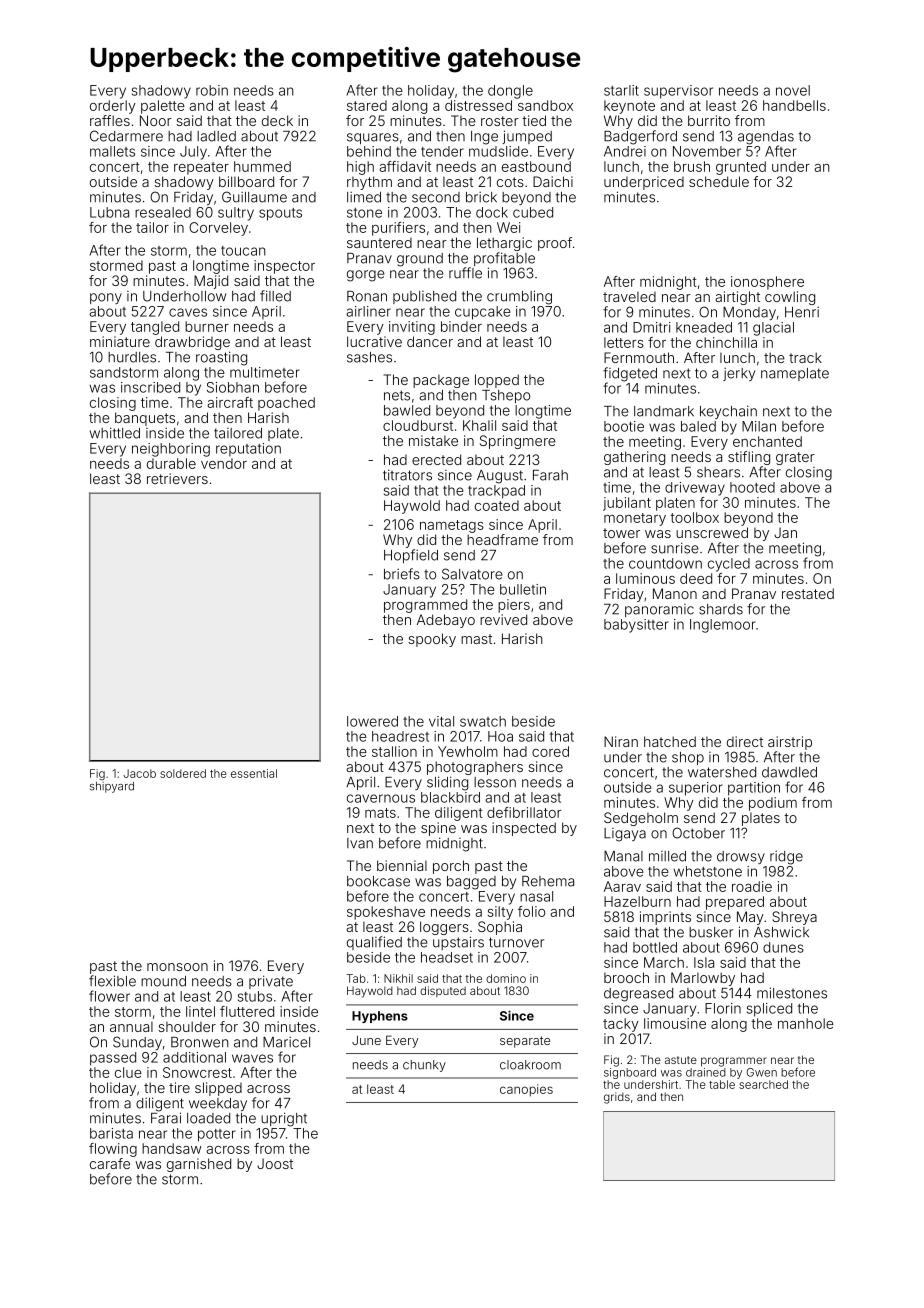 Image resolution: width=924 pixels, height=1308 pixels. I want to click on gathering, so click(634, 458).
